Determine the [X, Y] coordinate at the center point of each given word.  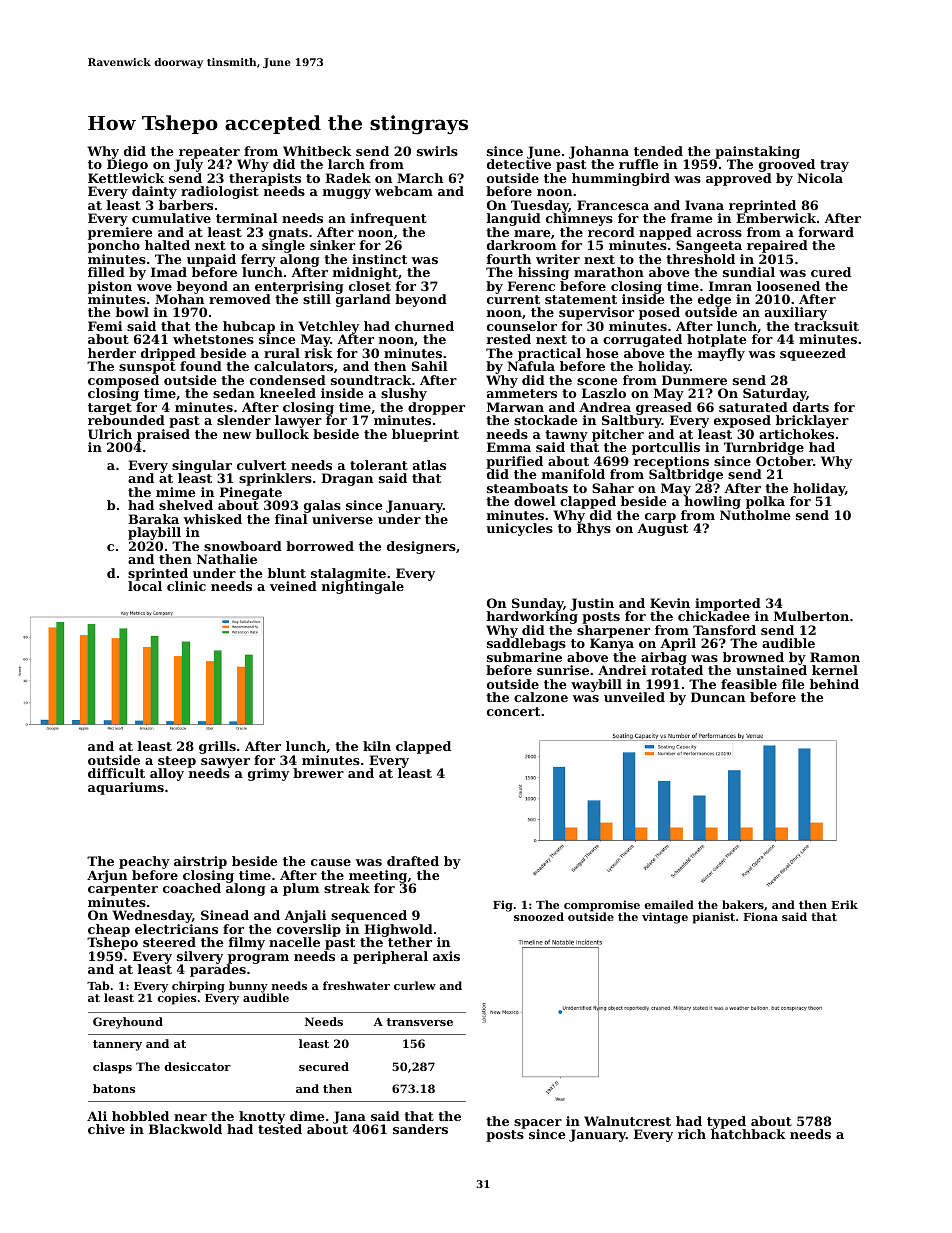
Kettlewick [126, 178]
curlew [415, 985]
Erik [844, 904]
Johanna [599, 152]
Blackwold [185, 1129]
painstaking [757, 152]
